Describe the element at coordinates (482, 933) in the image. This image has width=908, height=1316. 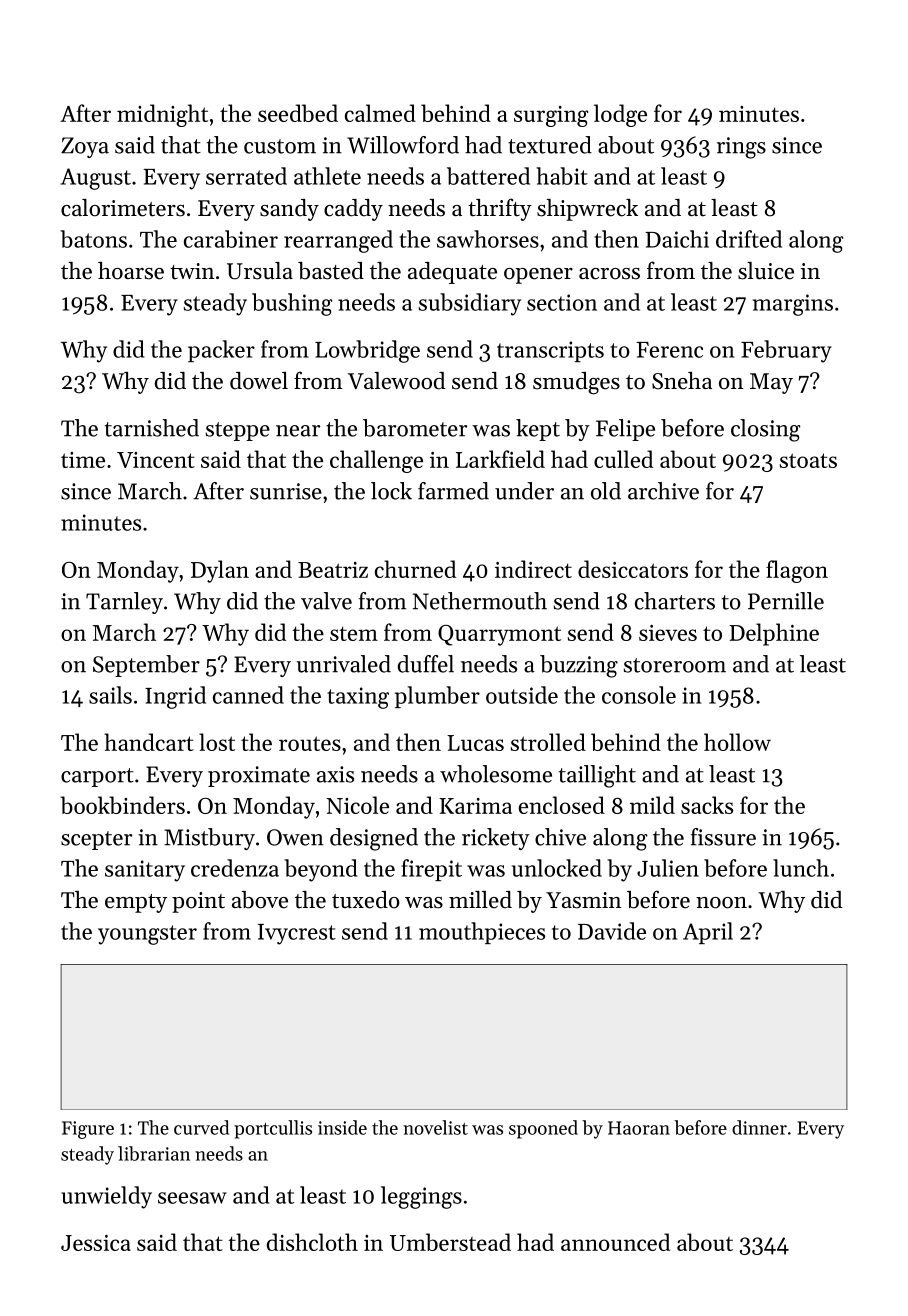
I see `mouthpieces` at that location.
